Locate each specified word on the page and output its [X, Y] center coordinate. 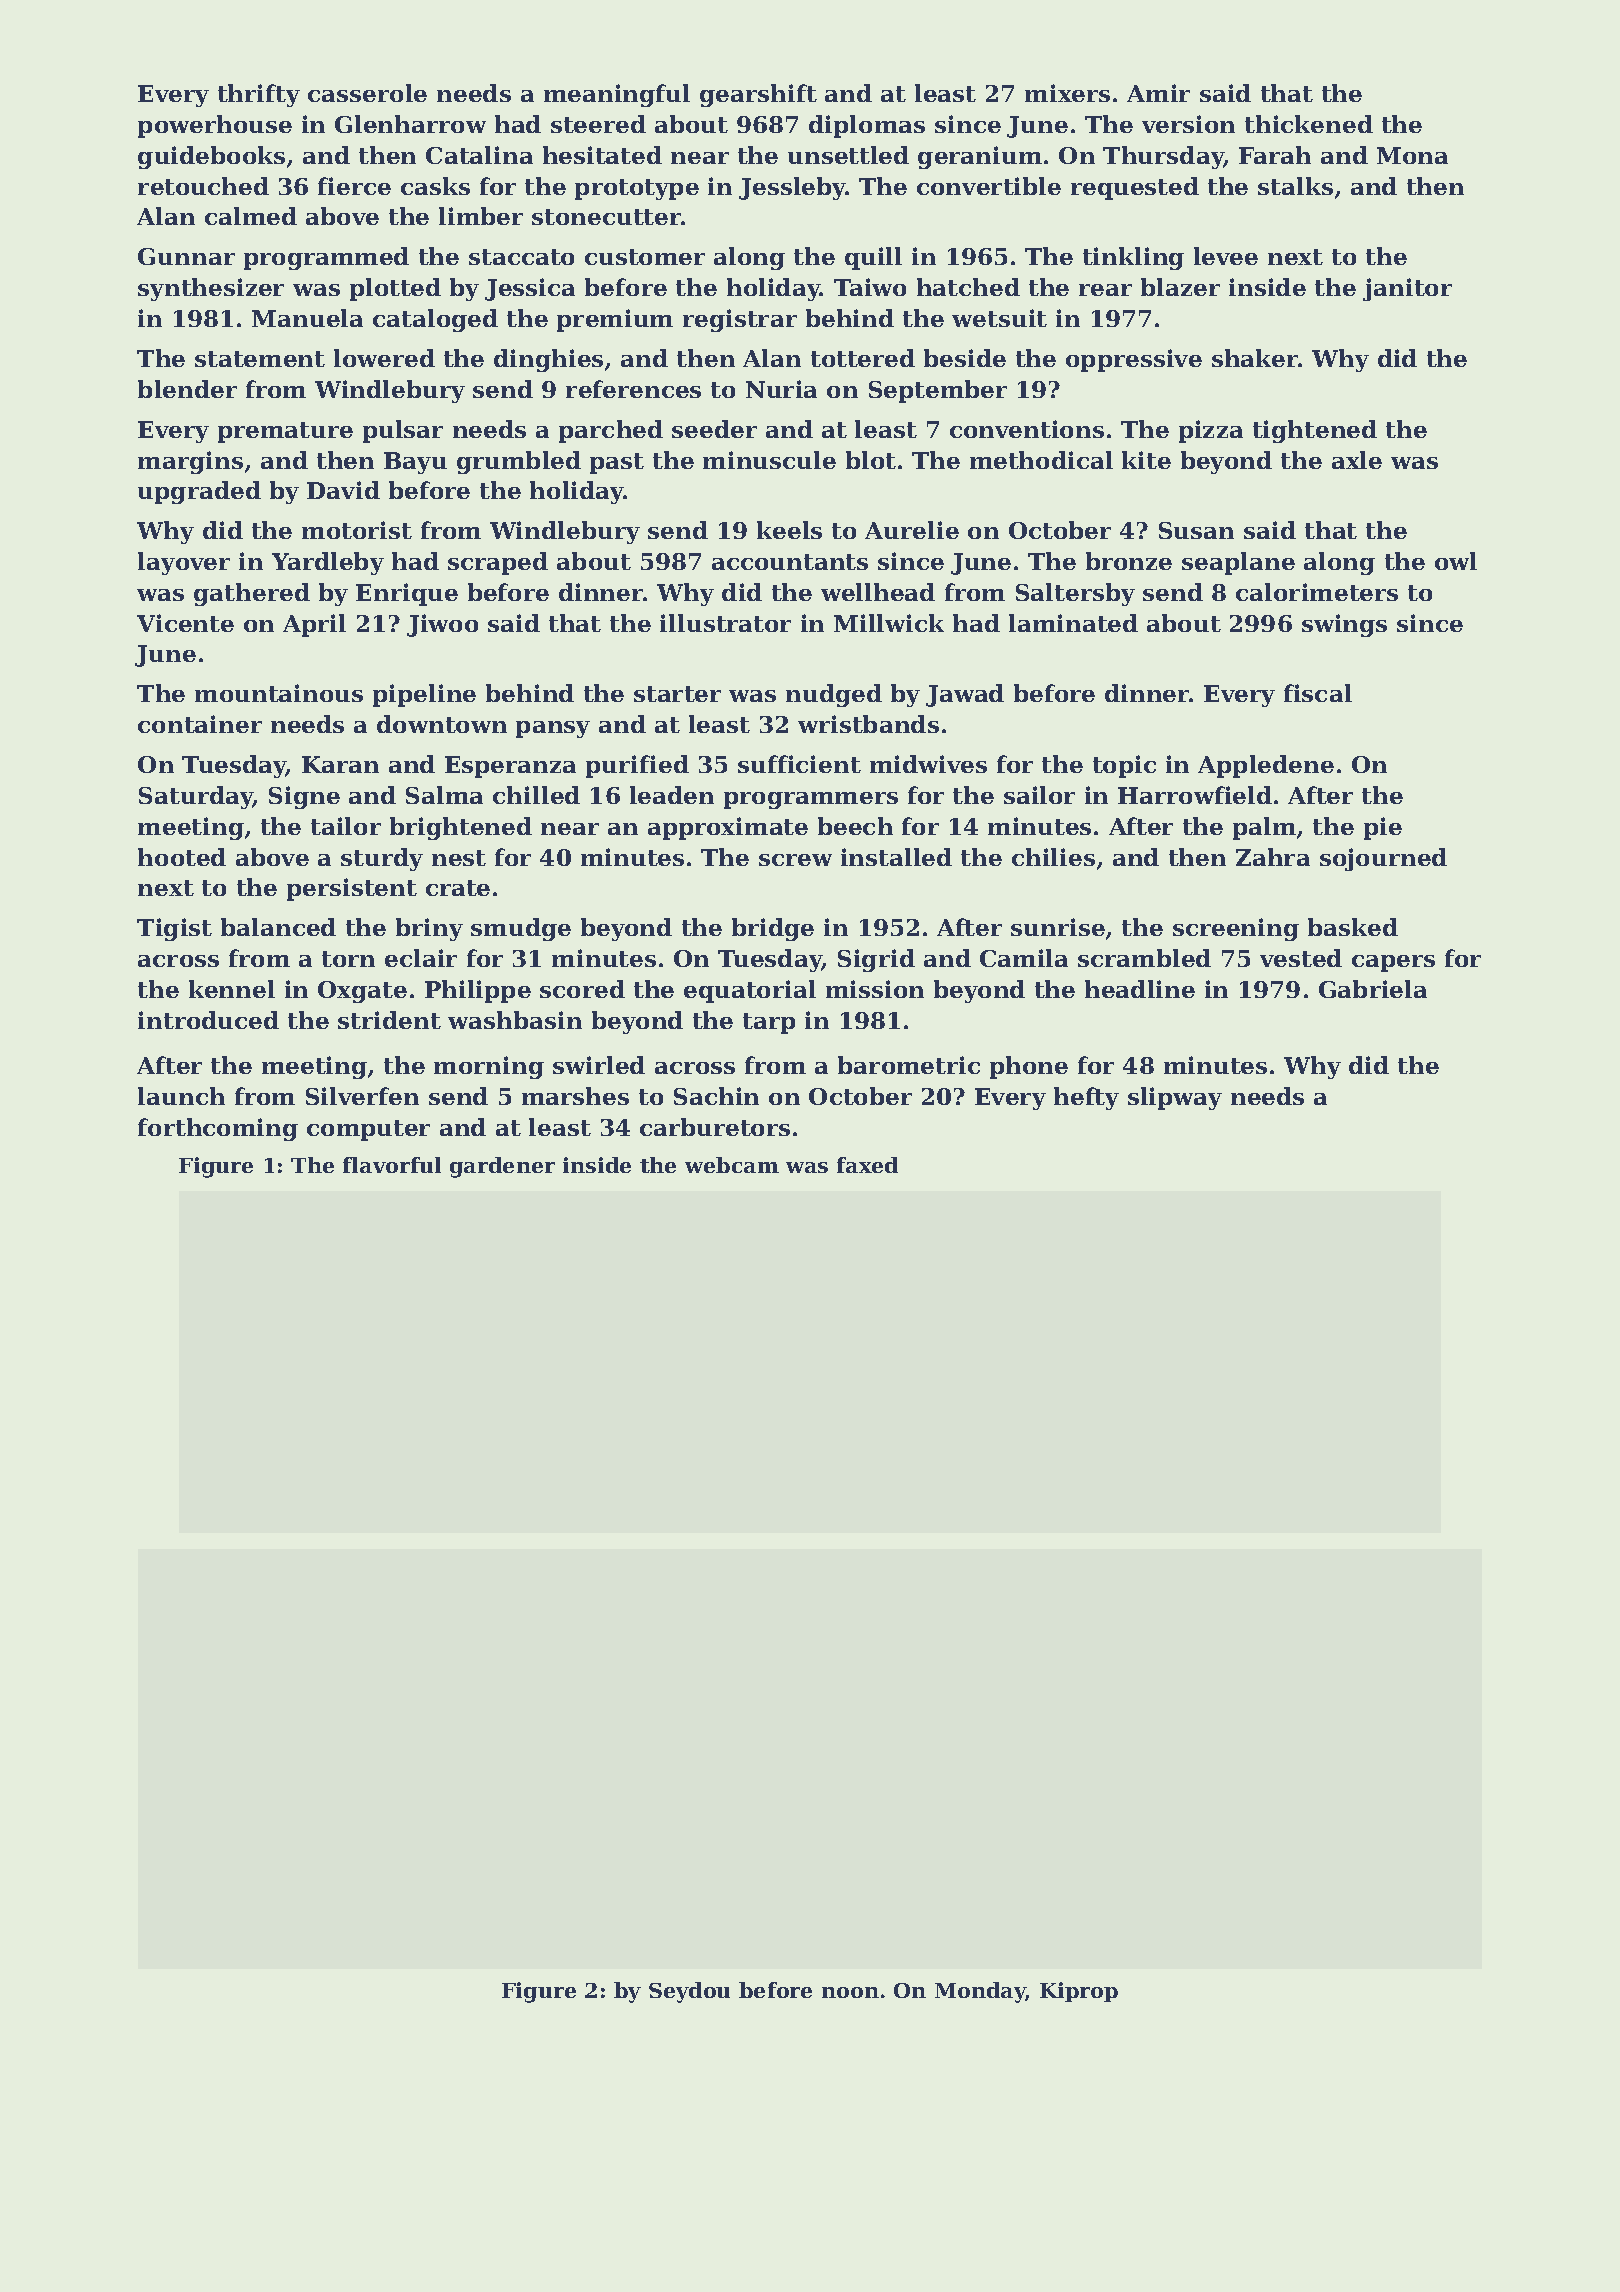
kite [1146, 460]
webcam [732, 1165]
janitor [1407, 289]
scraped [498, 563]
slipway [1175, 1098]
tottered [863, 358]
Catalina [479, 155]
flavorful [392, 1165]
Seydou [689, 1992]
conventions [1027, 429]
